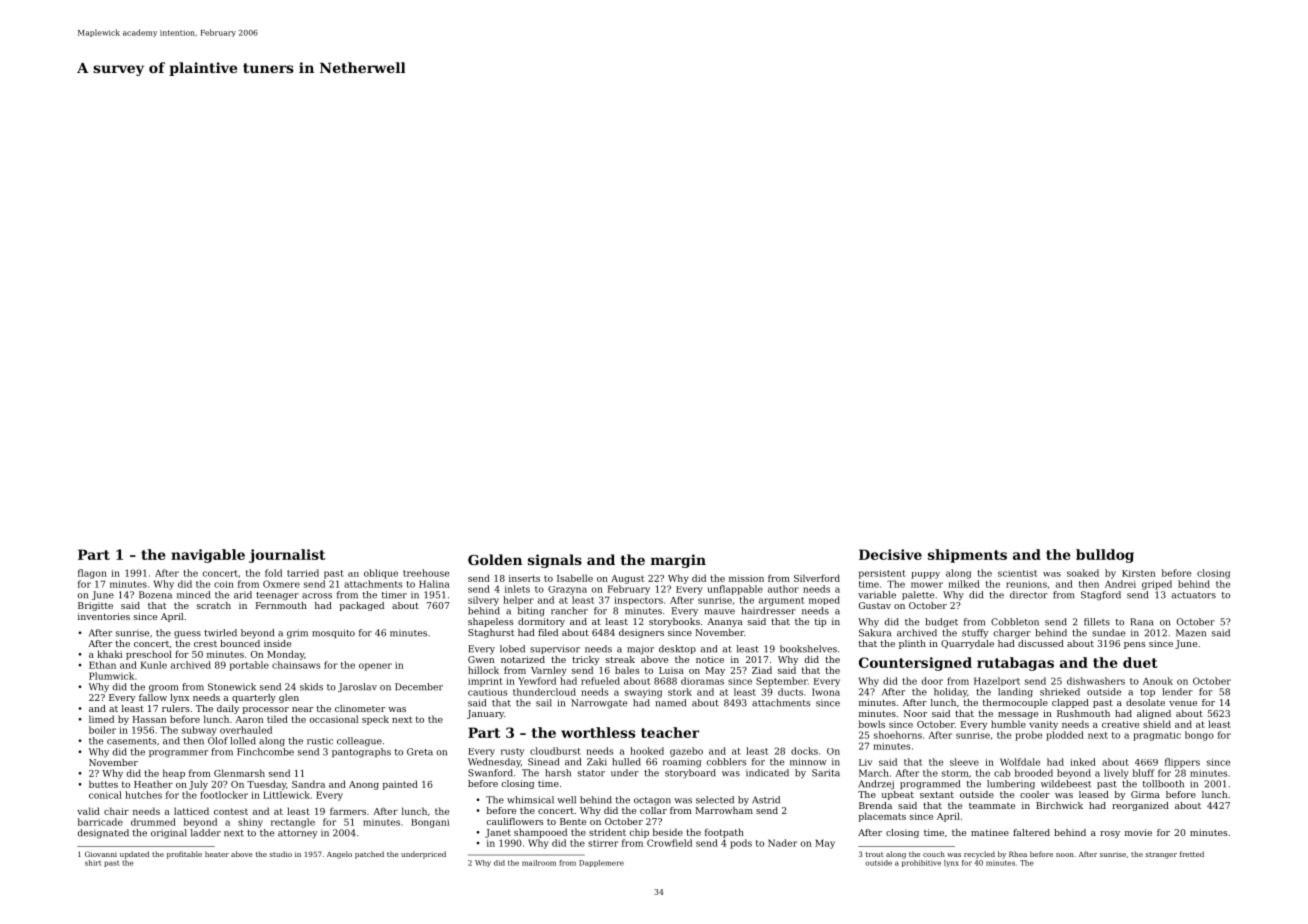 This document has width=1308, height=924. I want to click on shipments, so click(967, 556).
